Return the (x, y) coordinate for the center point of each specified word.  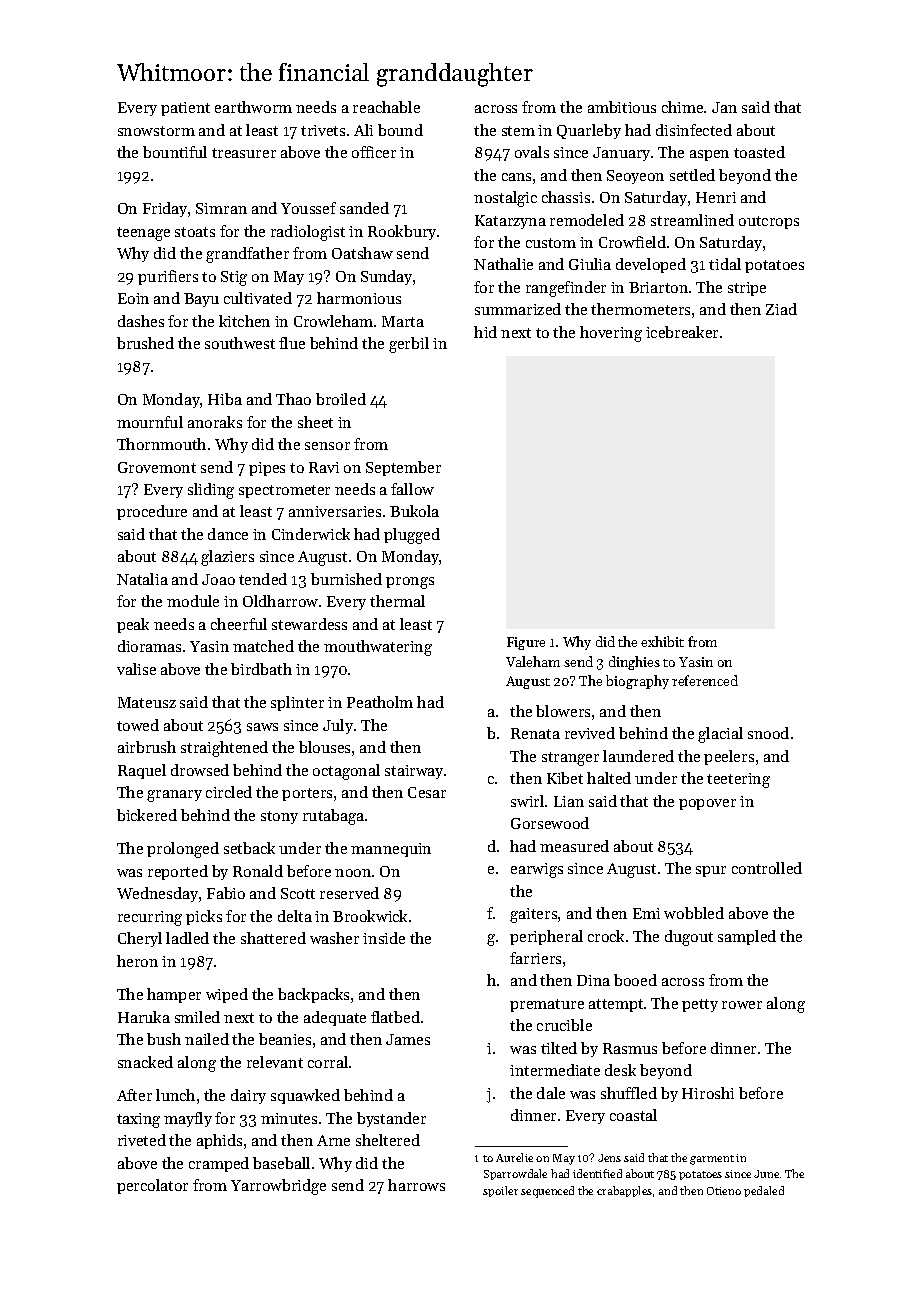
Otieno (724, 1191)
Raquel (142, 771)
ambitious (622, 107)
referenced (705, 680)
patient (185, 109)
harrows (416, 1185)
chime (682, 107)
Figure (526, 643)
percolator (152, 1186)
